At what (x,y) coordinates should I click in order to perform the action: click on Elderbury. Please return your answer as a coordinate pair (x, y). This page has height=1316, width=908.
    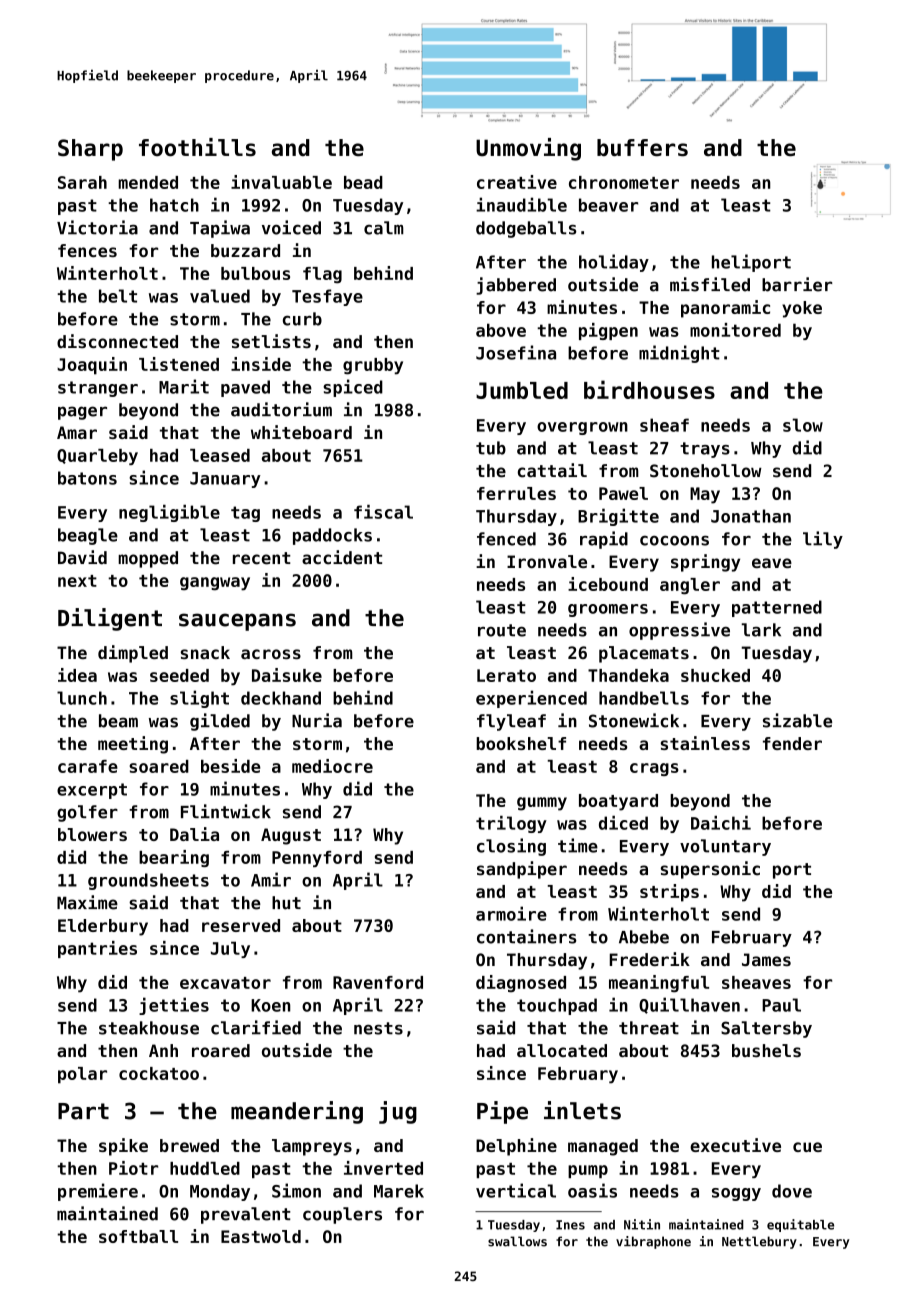
    Looking at the image, I should click on (103, 927).
